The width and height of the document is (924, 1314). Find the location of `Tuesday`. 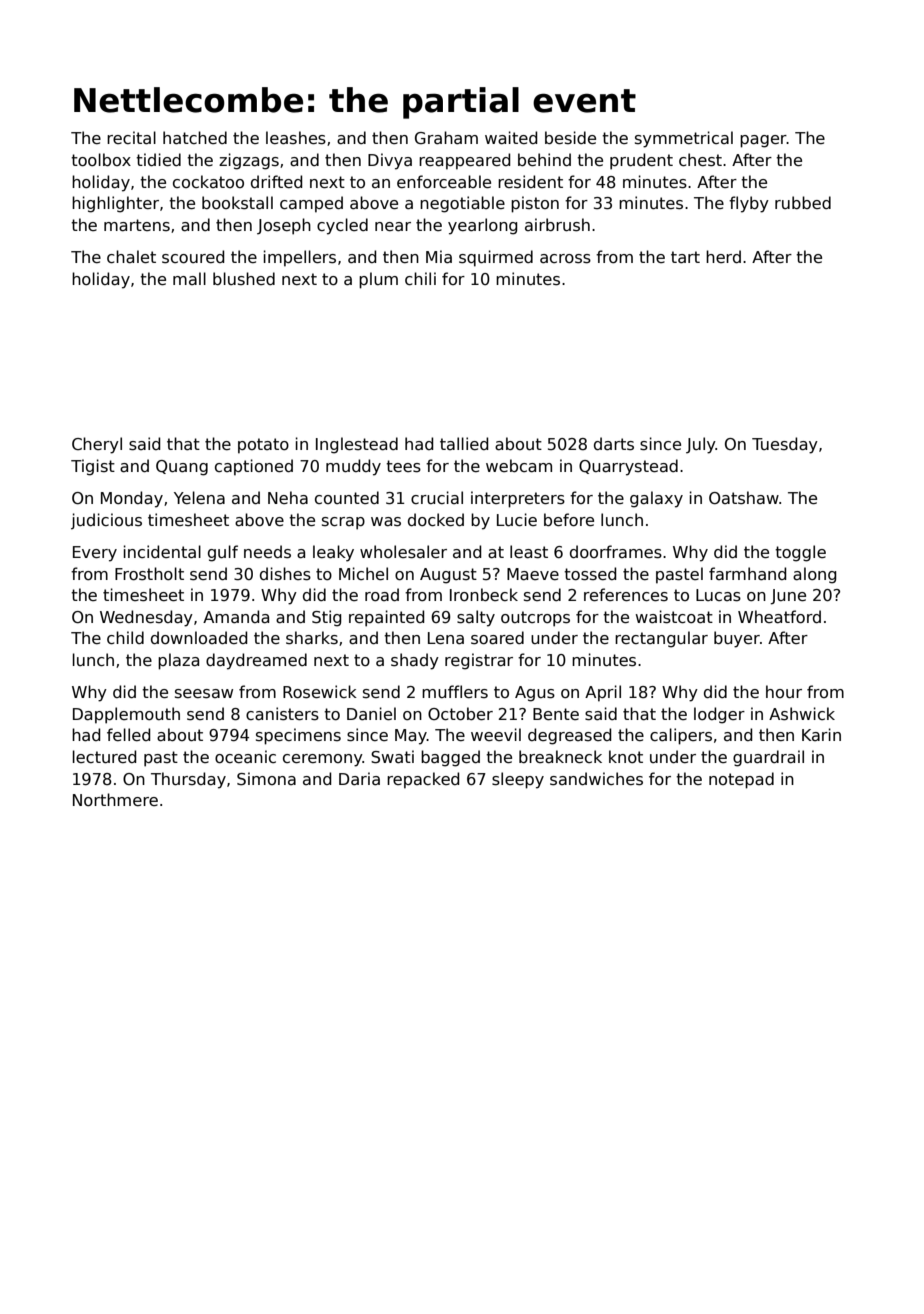

Tuesday is located at coordinates (785, 445).
